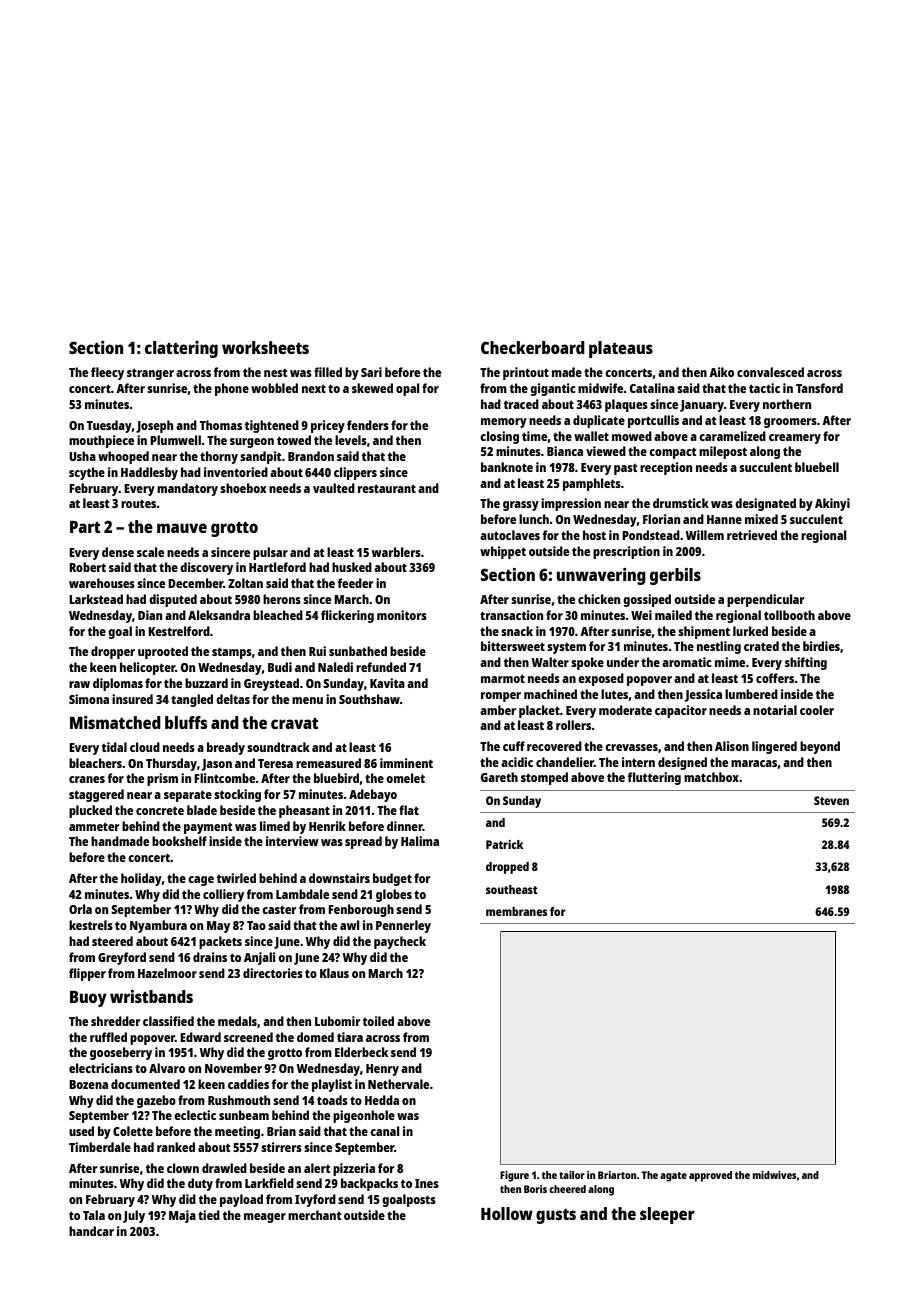 This image has width=924, height=1308. Describe the element at coordinates (721, 372) in the image. I see `Aiko` at that location.
